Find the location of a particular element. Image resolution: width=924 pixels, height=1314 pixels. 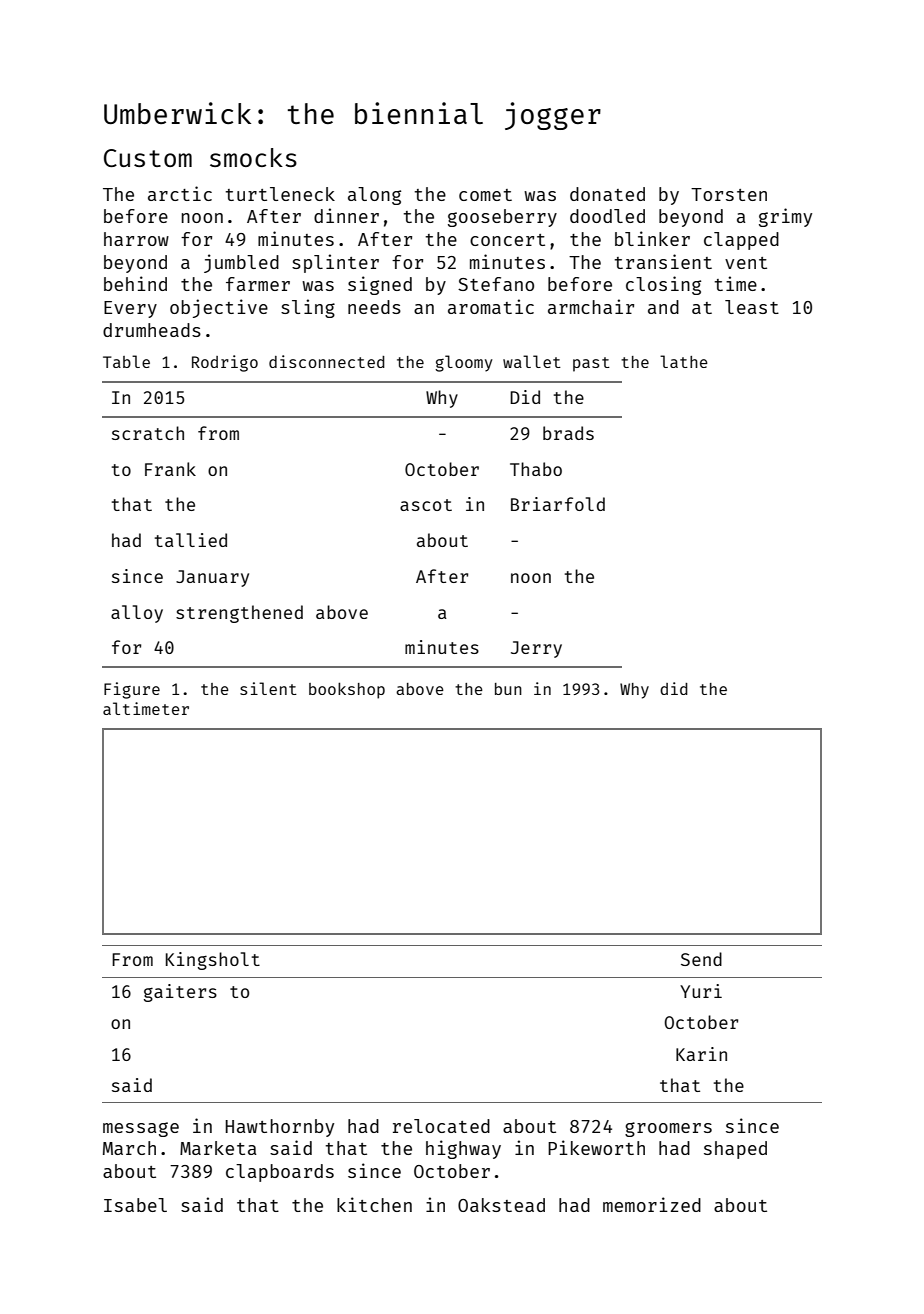

kitchen is located at coordinates (374, 1204).
